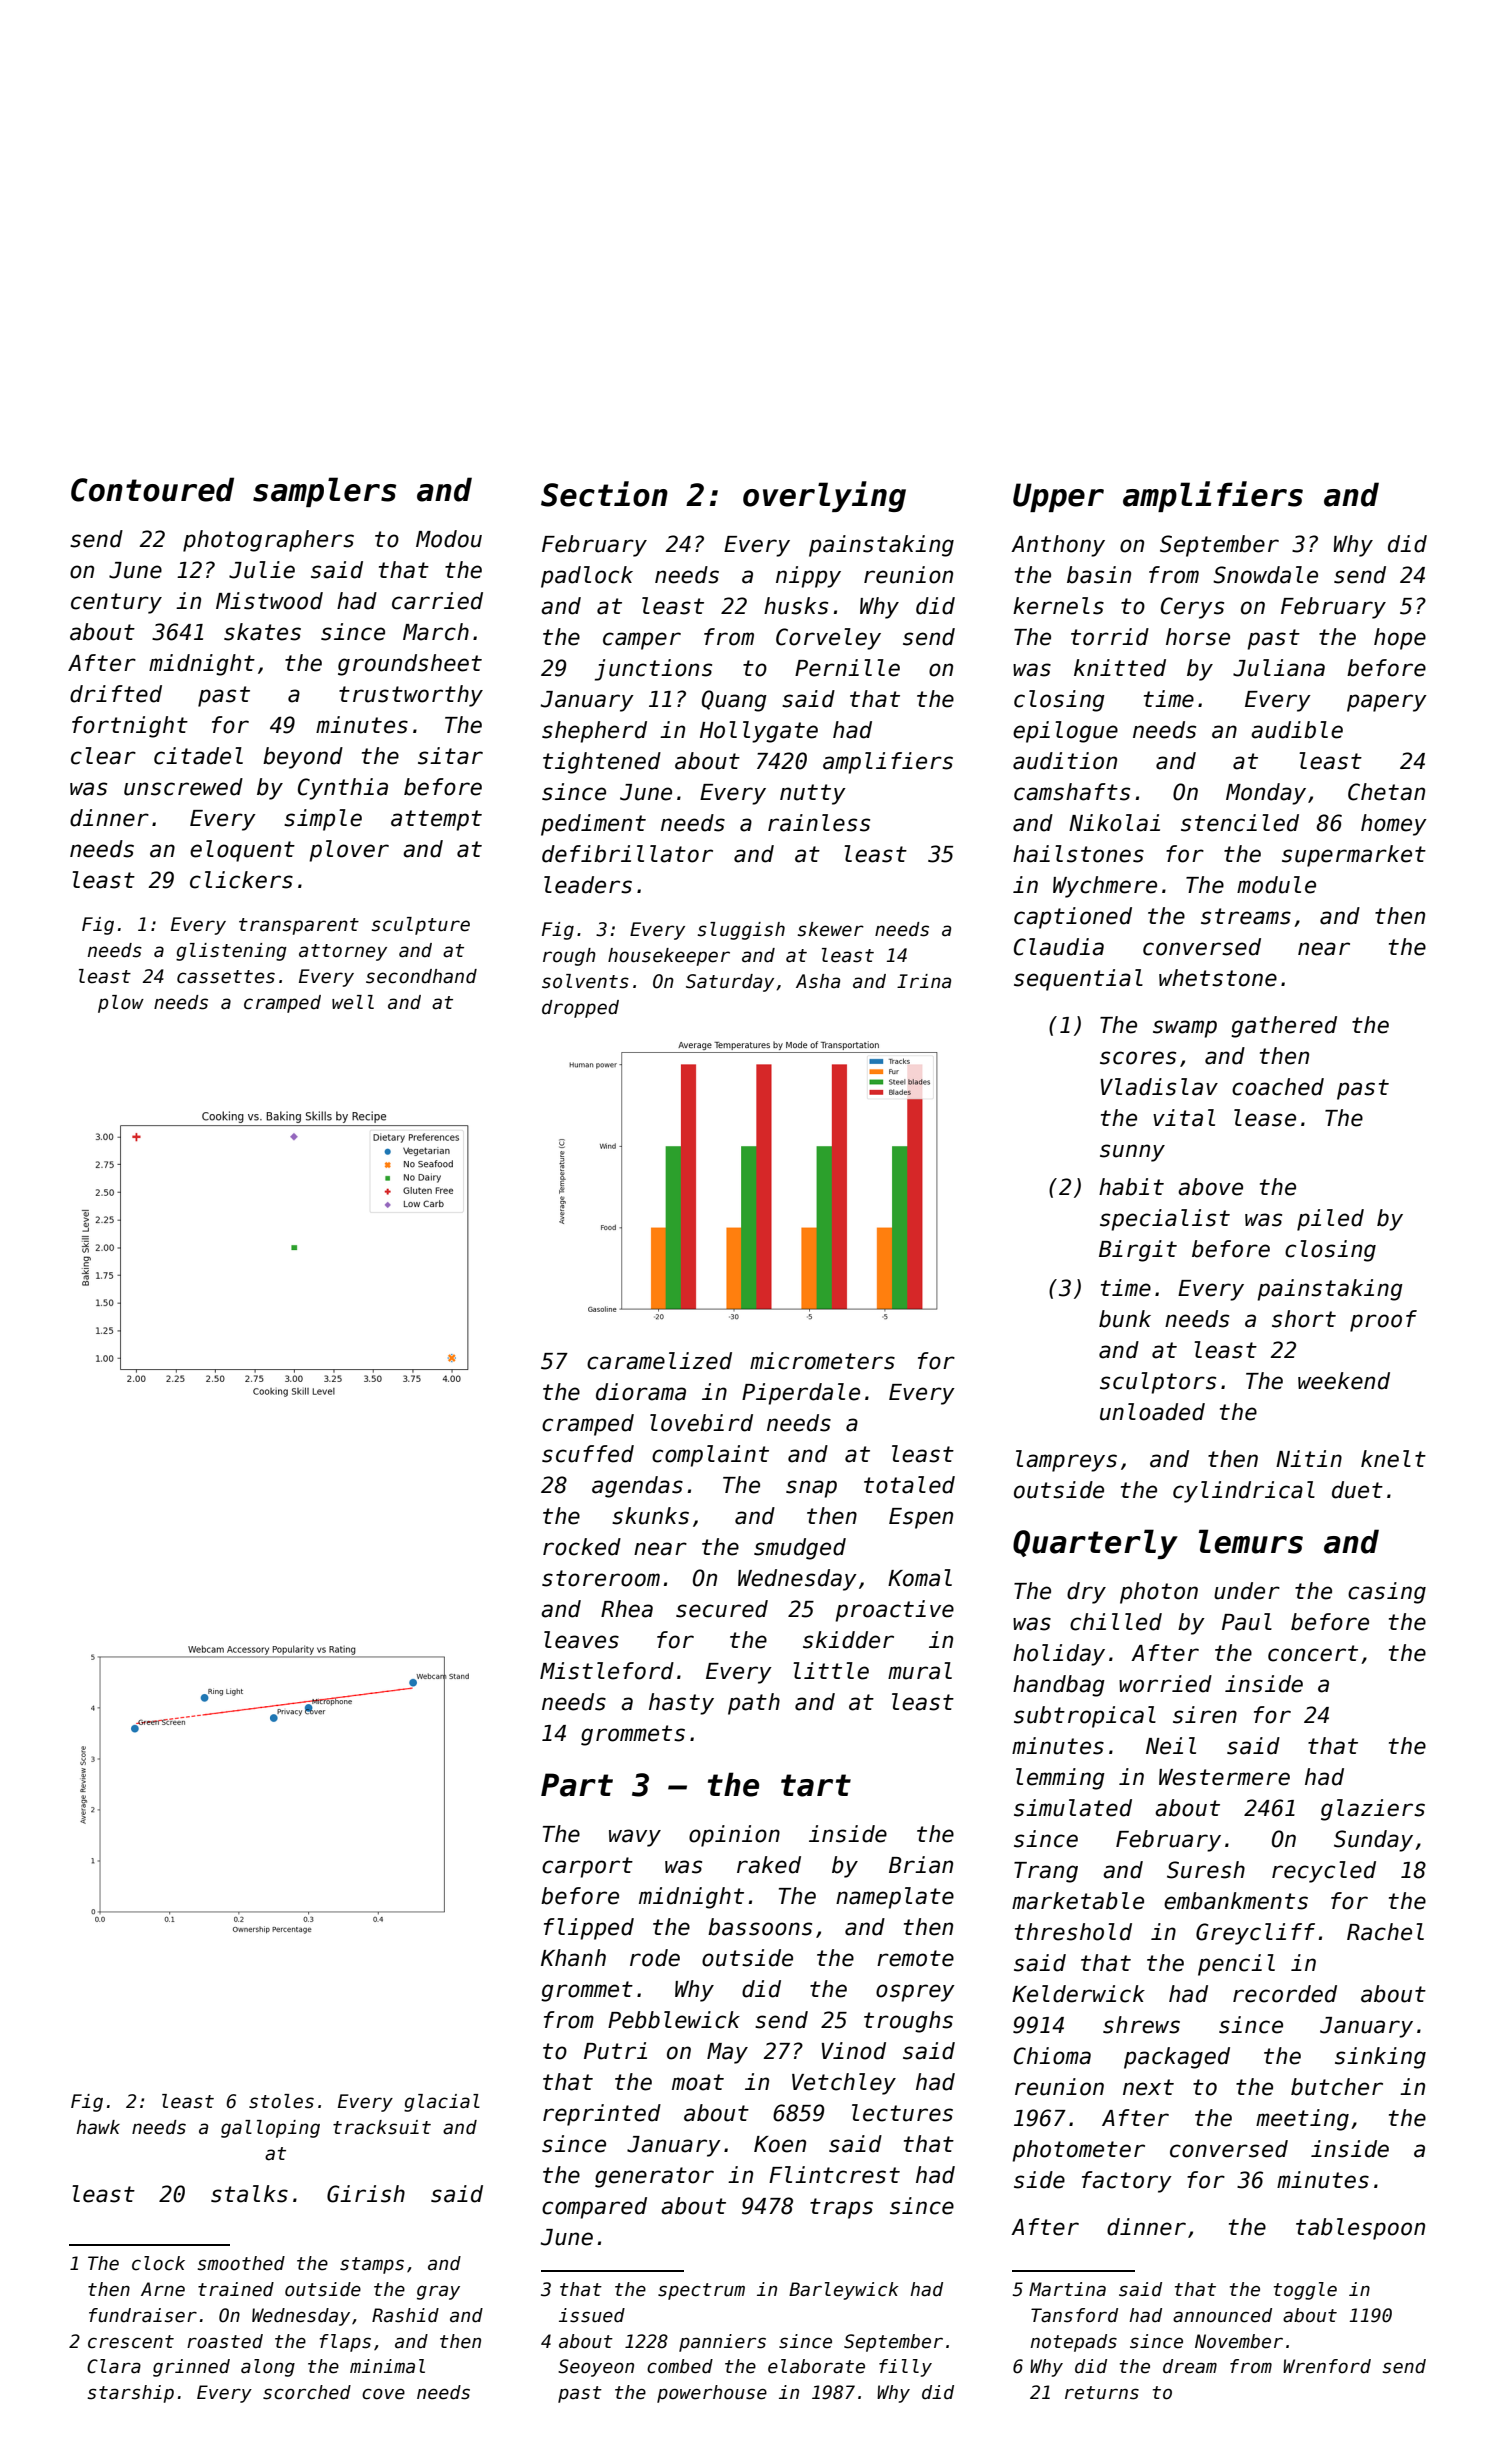  What do you see at coordinates (1184, 1118) in the image?
I see `vital` at bounding box center [1184, 1118].
